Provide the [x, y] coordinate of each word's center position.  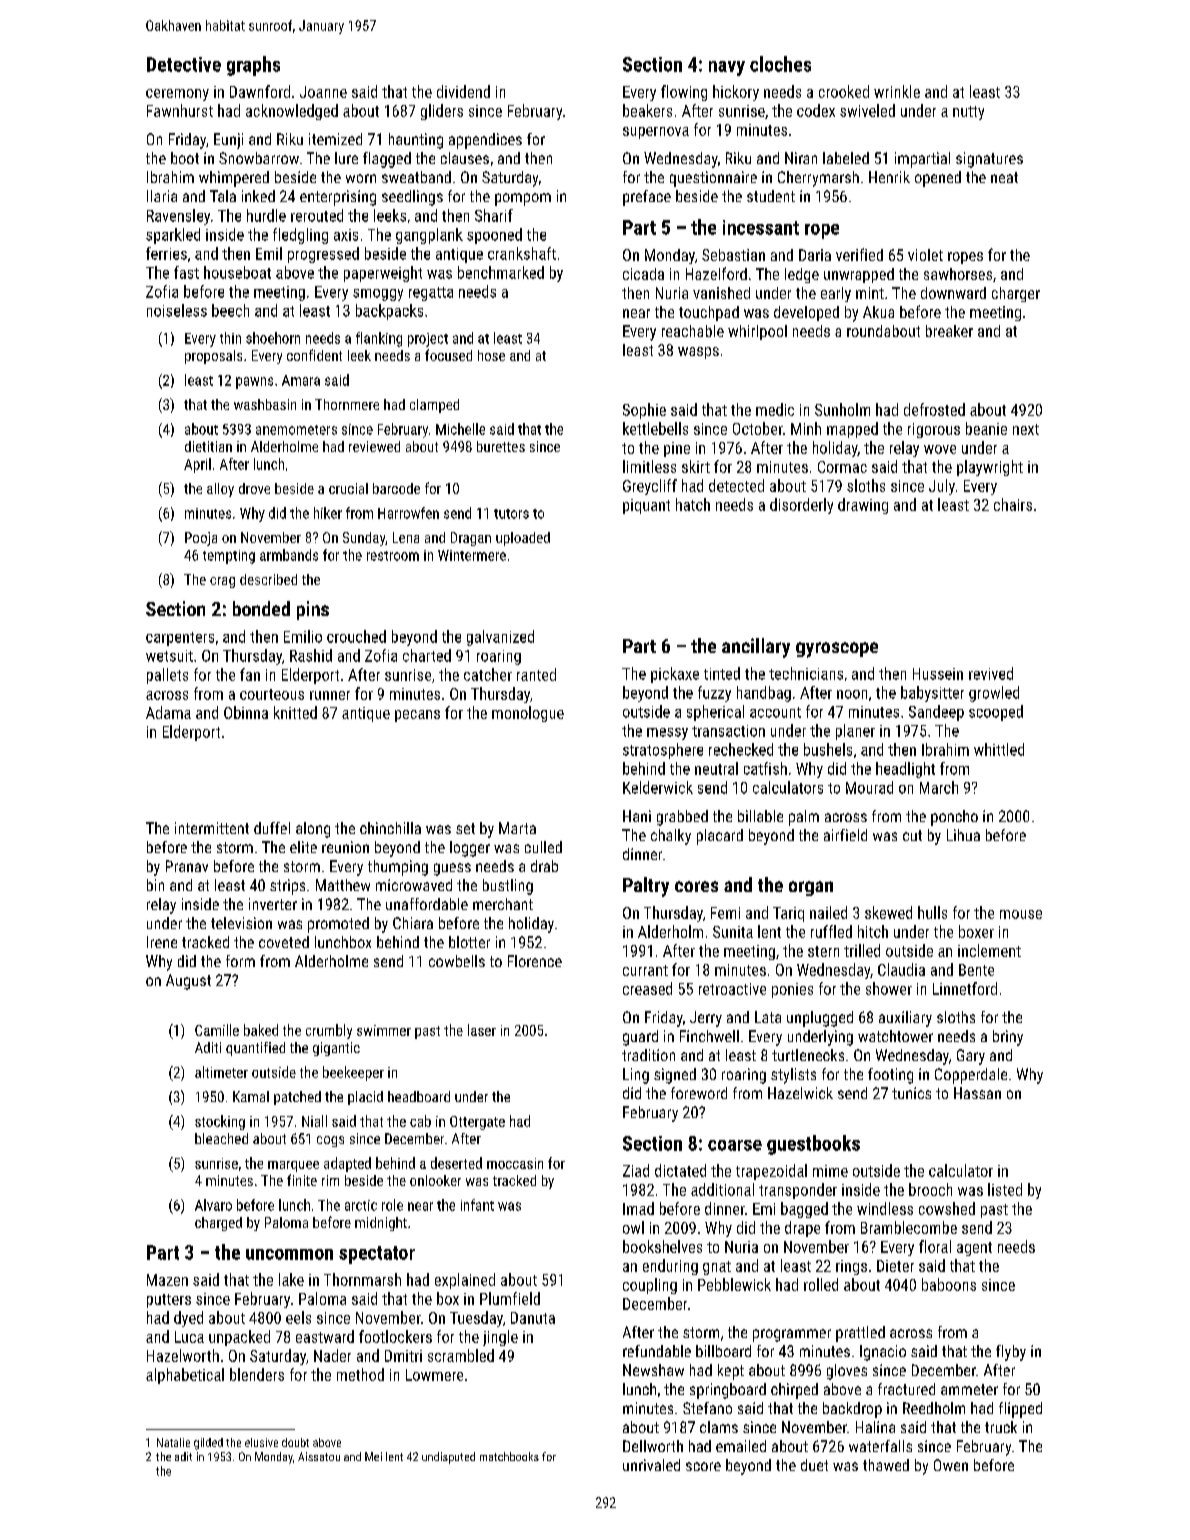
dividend [463, 91]
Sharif [494, 215]
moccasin [515, 1163]
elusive [261, 1442]
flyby [1011, 1353]
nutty [968, 113]
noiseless [177, 310]
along [313, 830]
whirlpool [757, 332]
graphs [253, 66]
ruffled [831, 931]
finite [302, 1180]
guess [452, 869]
